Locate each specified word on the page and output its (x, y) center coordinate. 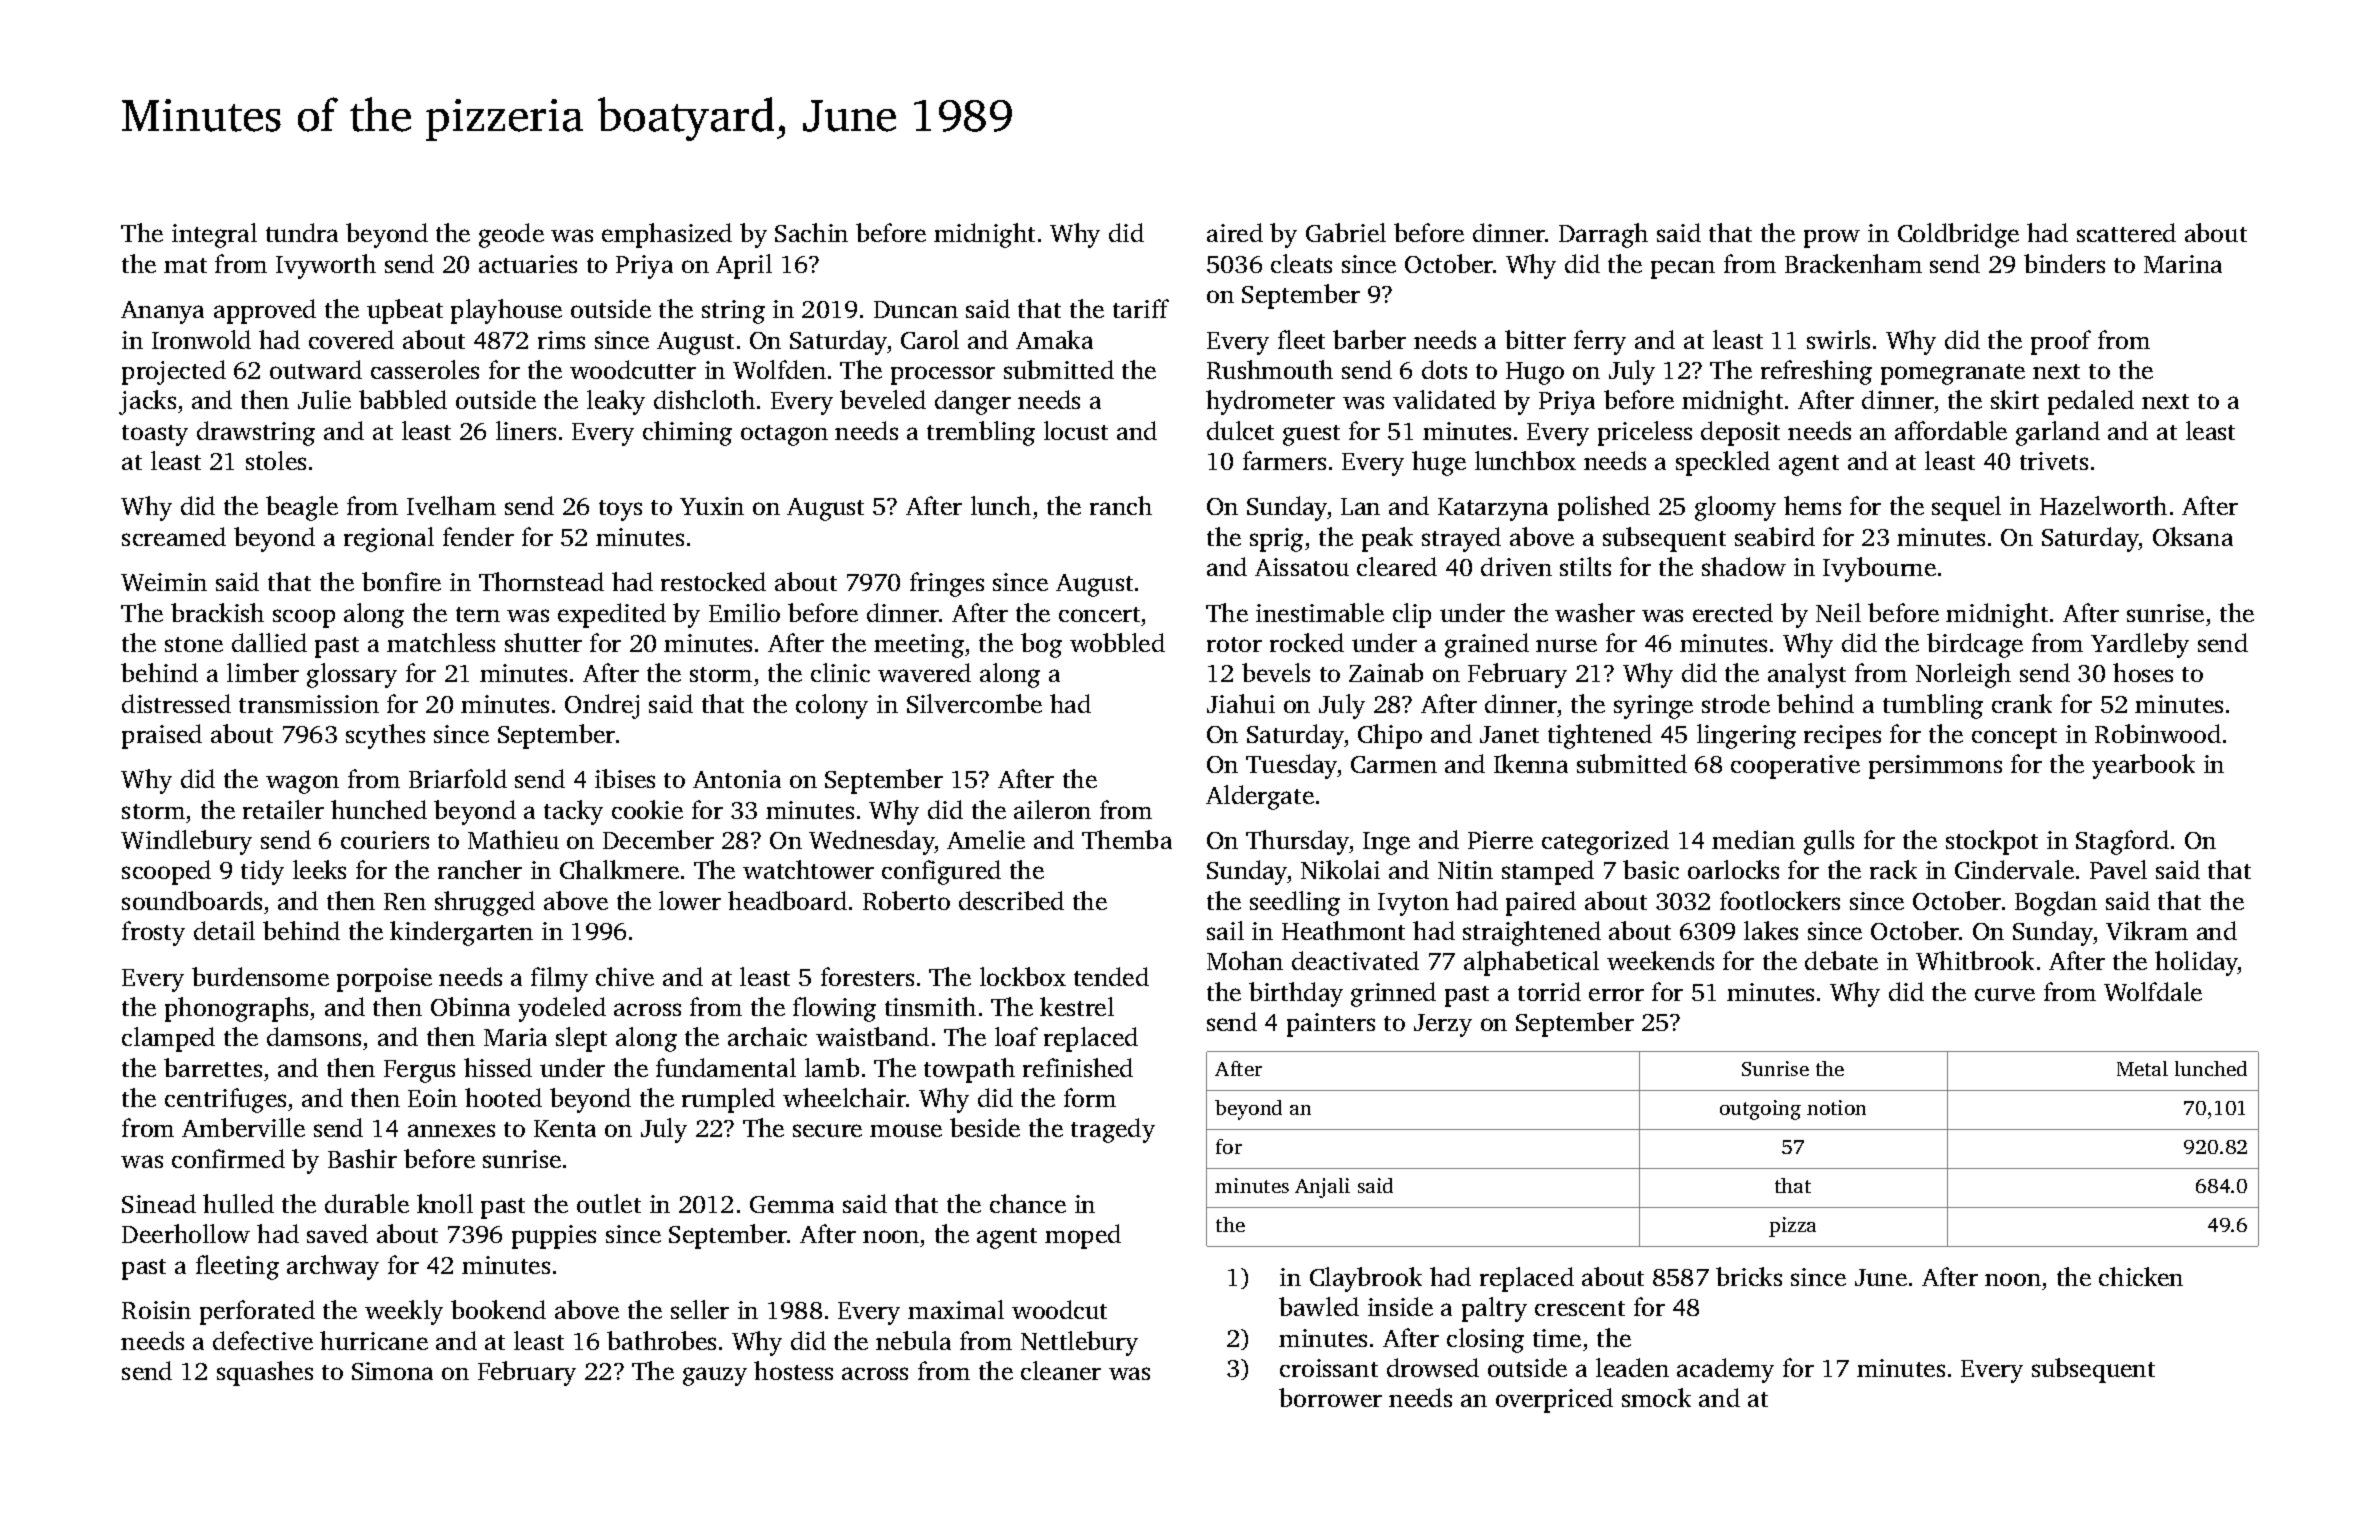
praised (162, 736)
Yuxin (712, 506)
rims (561, 340)
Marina (2183, 264)
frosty (153, 933)
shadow (1744, 566)
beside (985, 1127)
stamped (1548, 872)
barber (1369, 339)
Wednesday (872, 842)
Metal (2142, 1068)
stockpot (1992, 842)
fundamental (726, 1067)
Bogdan (2056, 903)
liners (526, 430)
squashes (265, 1373)
